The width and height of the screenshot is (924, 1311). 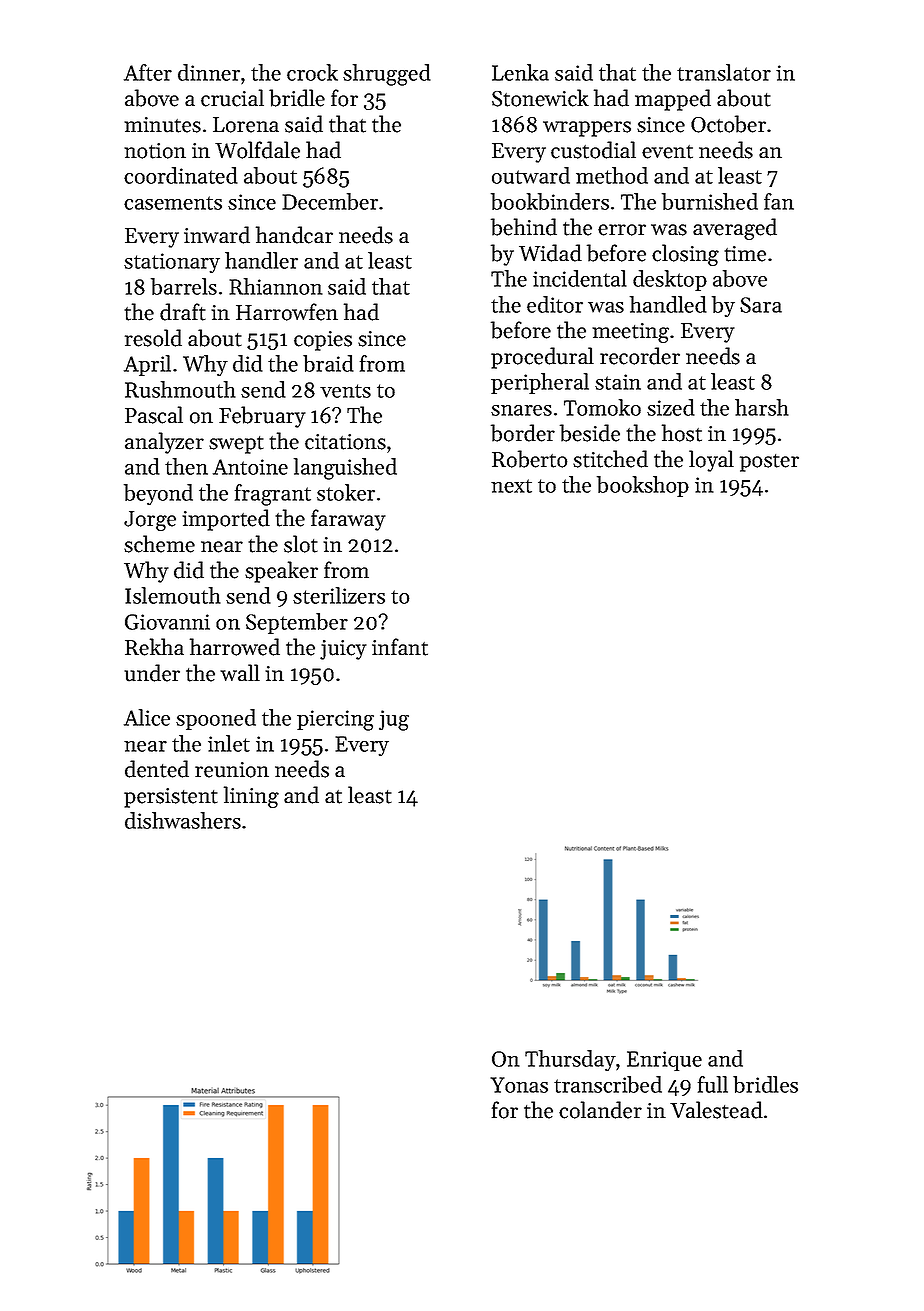 I want to click on Valestead, so click(x=716, y=1110).
